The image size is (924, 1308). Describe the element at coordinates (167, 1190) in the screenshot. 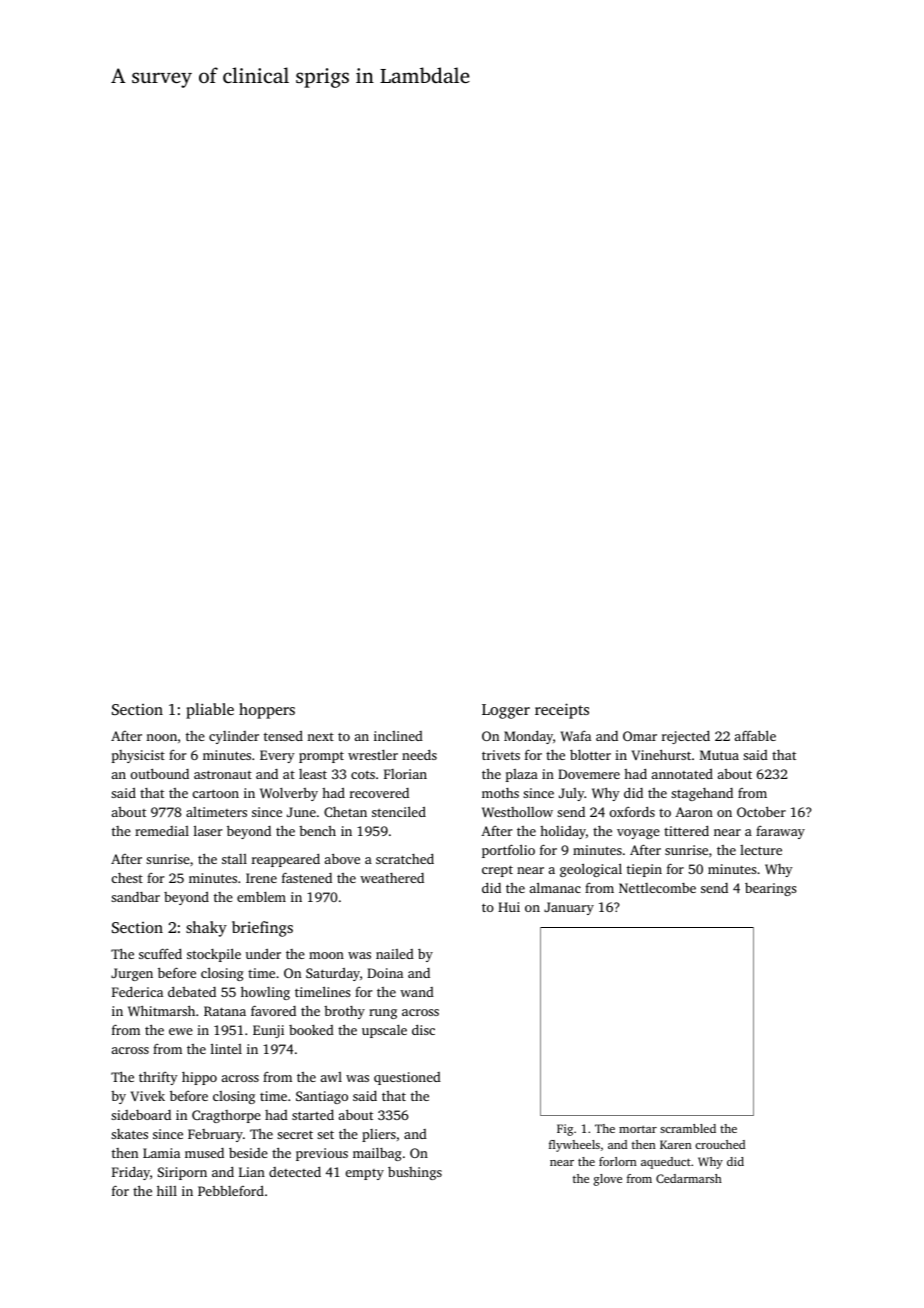

I see `hill` at that location.
